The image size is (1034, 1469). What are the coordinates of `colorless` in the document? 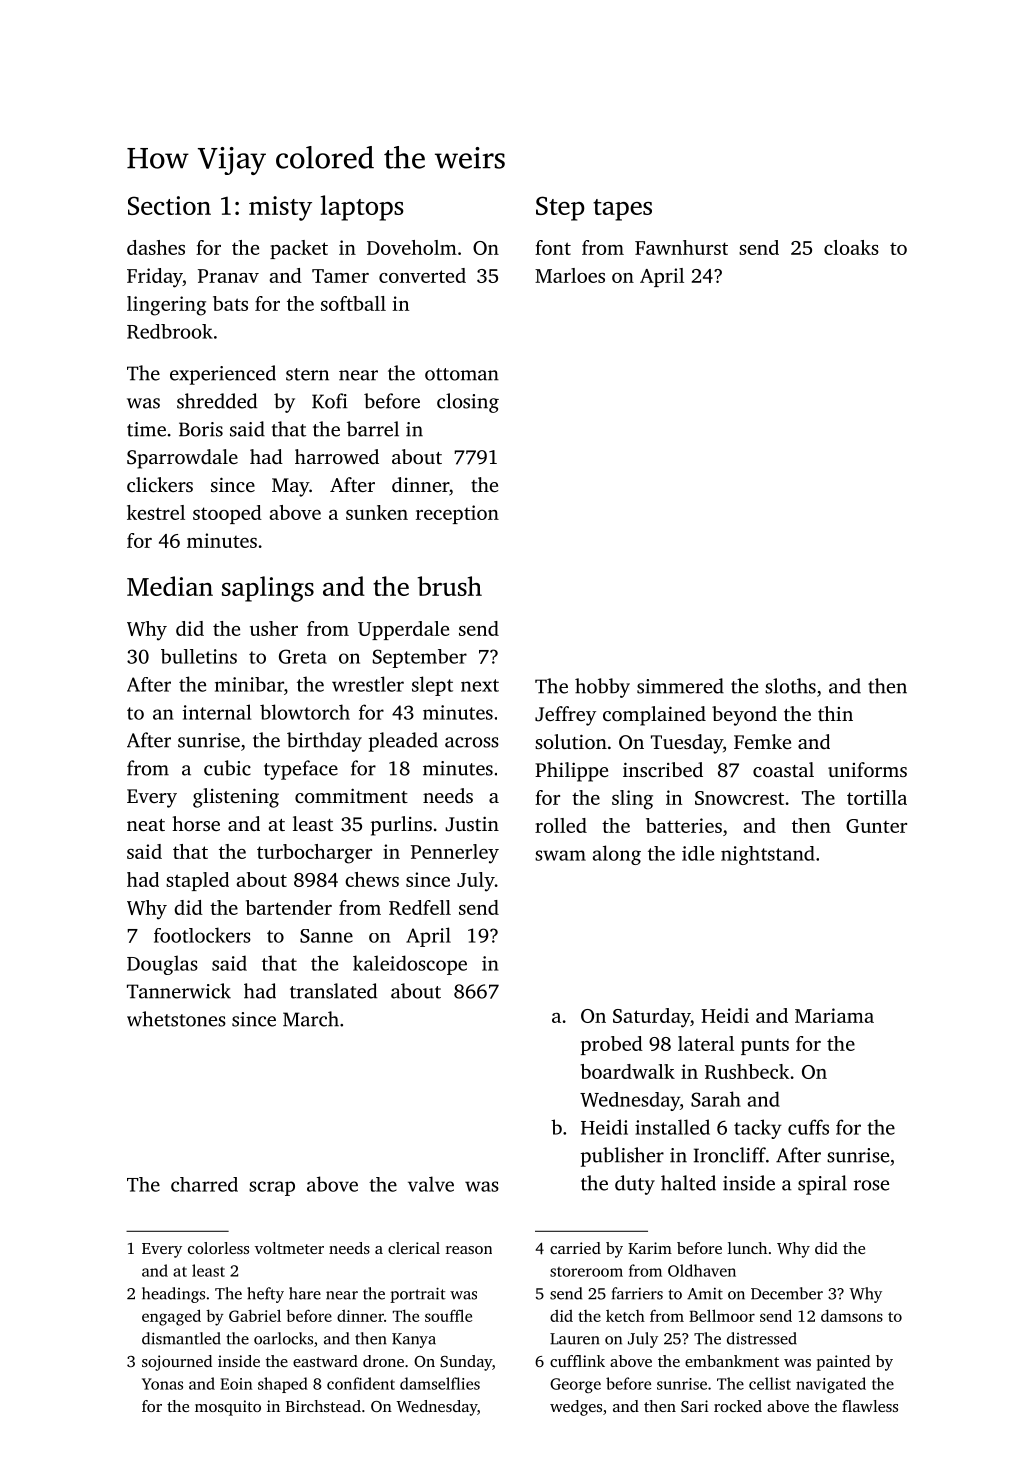 It's located at (218, 1248).
